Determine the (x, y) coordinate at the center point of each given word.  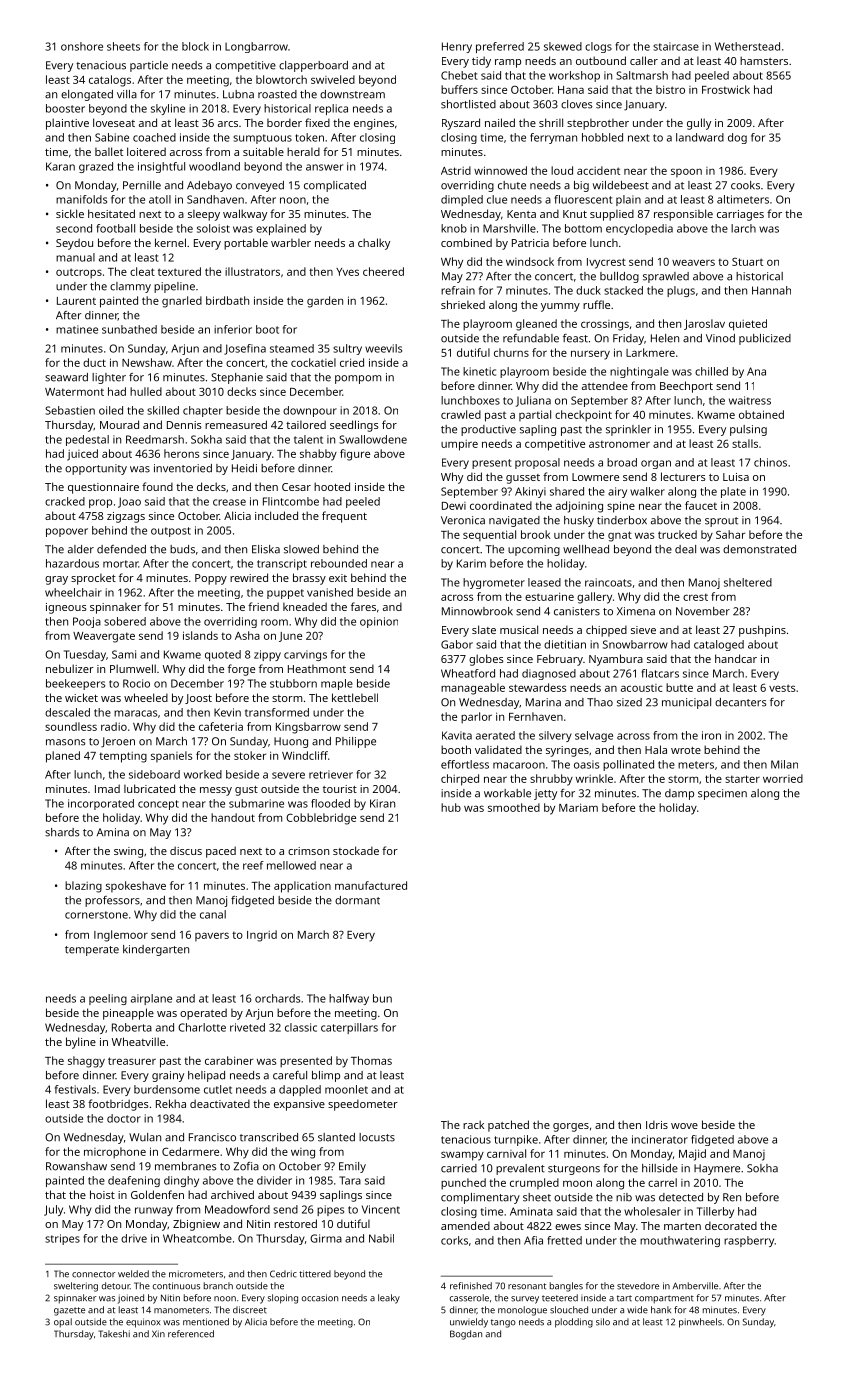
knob (454, 228)
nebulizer (70, 668)
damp (679, 794)
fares (363, 606)
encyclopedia (639, 229)
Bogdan (466, 1335)
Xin (158, 1333)
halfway (349, 999)
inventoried (183, 468)
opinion (379, 622)
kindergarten (156, 950)
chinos (770, 462)
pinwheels (700, 1323)
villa (127, 94)
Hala (656, 749)
